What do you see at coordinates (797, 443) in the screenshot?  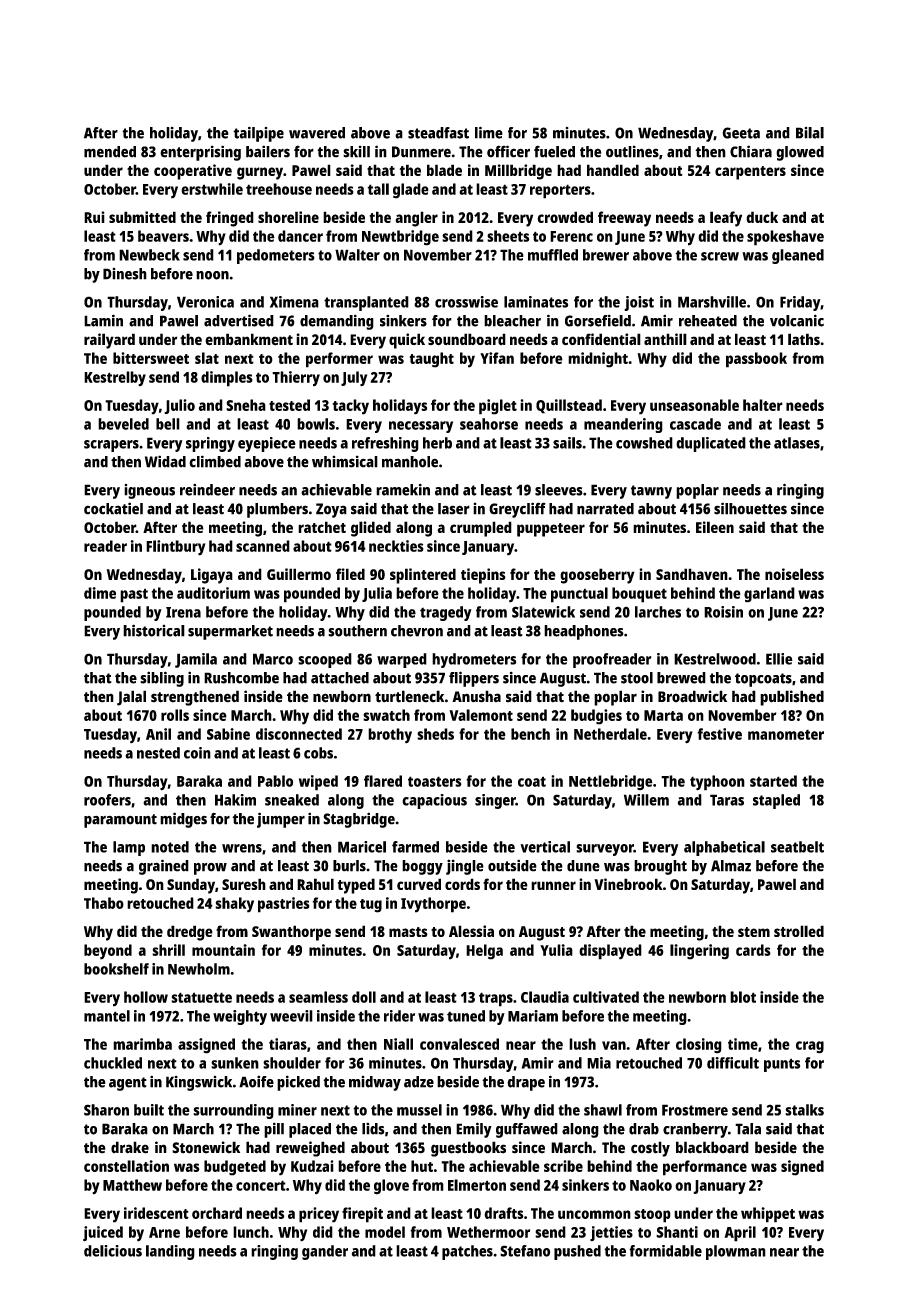 I see `atlases` at bounding box center [797, 443].
